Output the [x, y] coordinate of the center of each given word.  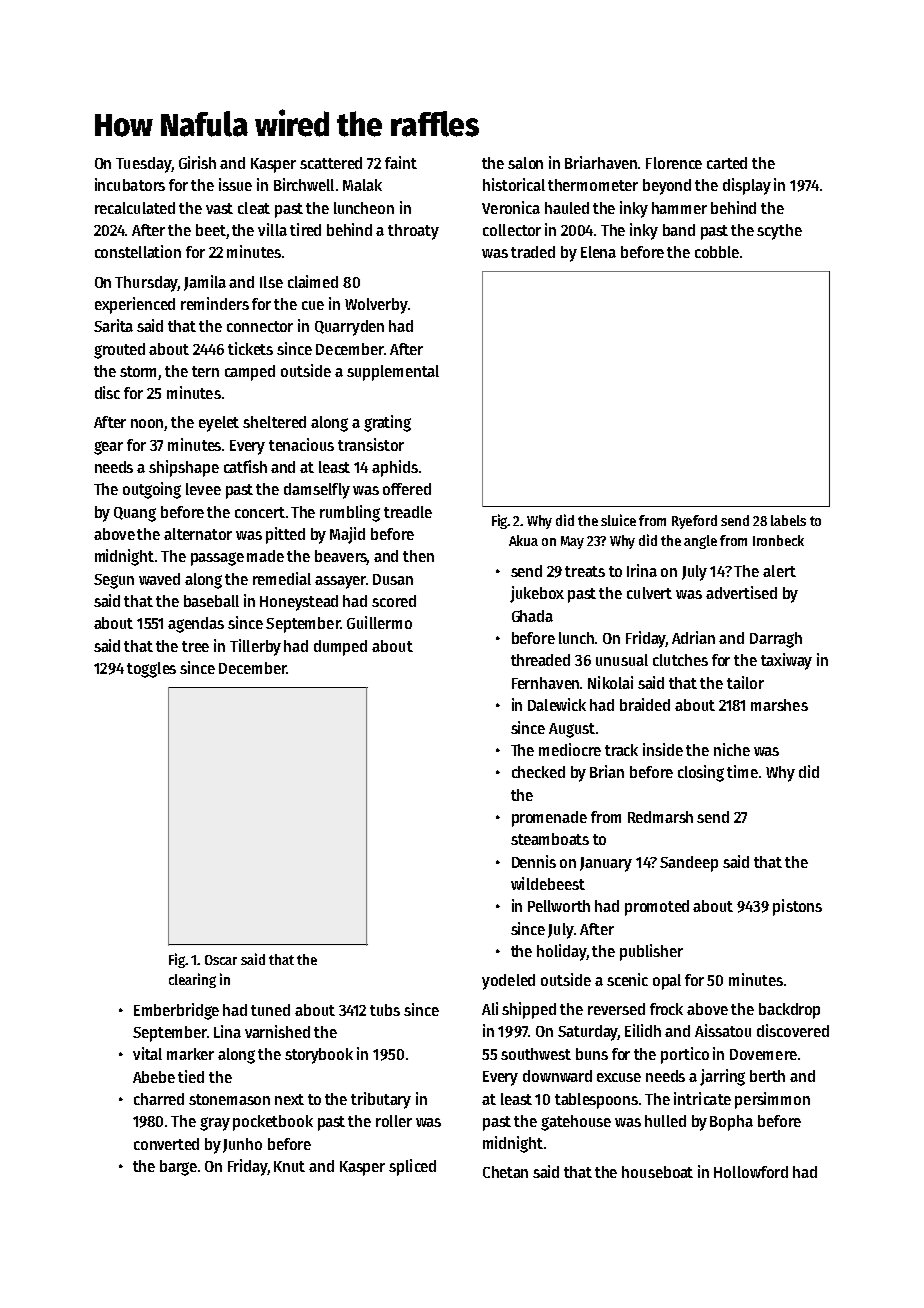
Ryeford [694, 522]
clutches [680, 660]
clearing [192, 980]
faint [401, 162]
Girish [197, 162]
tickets [250, 348]
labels [788, 520]
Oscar [221, 960]
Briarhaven [601, 162]
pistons [797, 907]
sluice [618, 520]
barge [178, 1168]
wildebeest [548, 883]
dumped [340, 648]
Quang [135, 514]
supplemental [393, 373]
